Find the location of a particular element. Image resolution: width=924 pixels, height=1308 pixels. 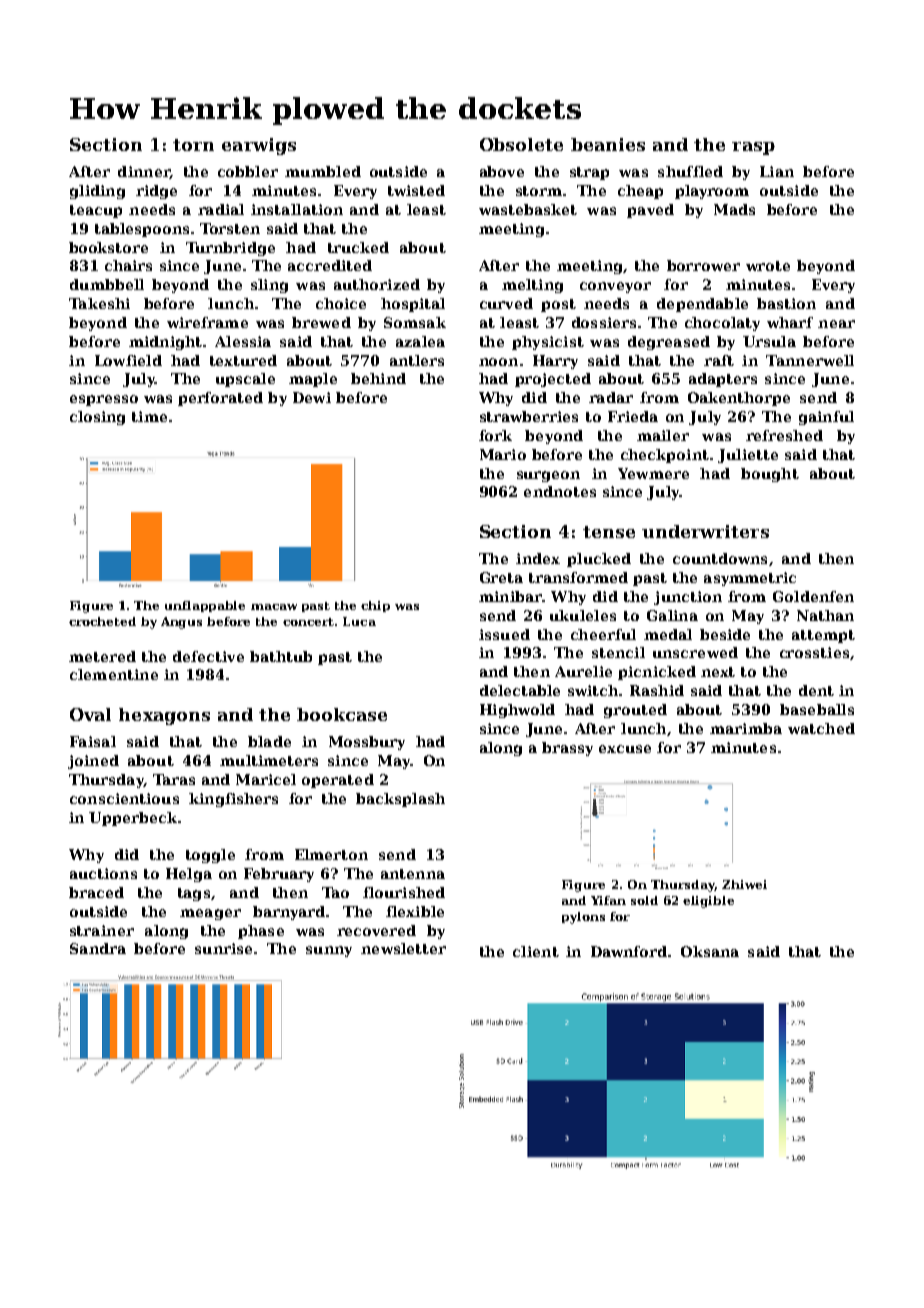

degreased is located at coordinates (669, 343).
